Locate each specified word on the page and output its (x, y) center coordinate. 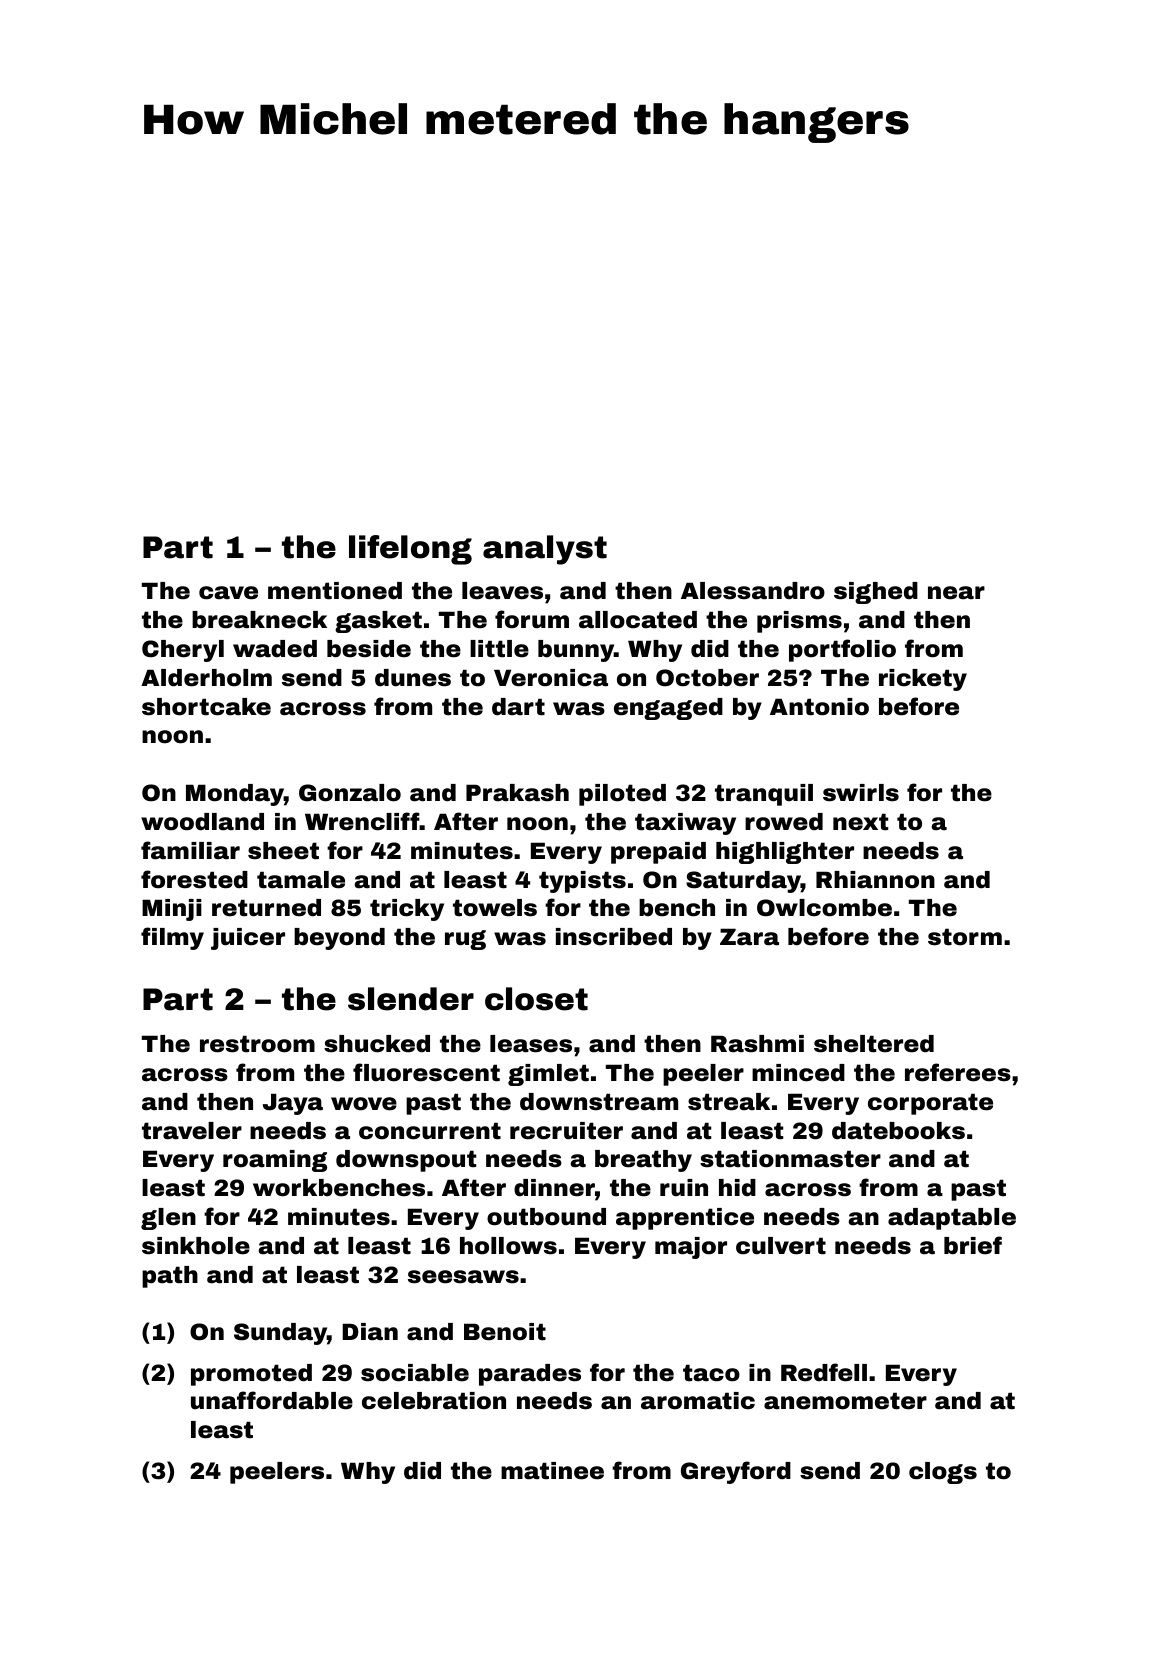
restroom (257, 1044)
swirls (861, 793)
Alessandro (753, 591)
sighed (876, 593)
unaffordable (272, 1400)
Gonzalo (350, 793)
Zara (749, 937)
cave (228, 593)
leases (531, 1044)
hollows (508, 1246)
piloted (622, 795)
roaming (275, 1161)
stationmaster (790, 1159)
